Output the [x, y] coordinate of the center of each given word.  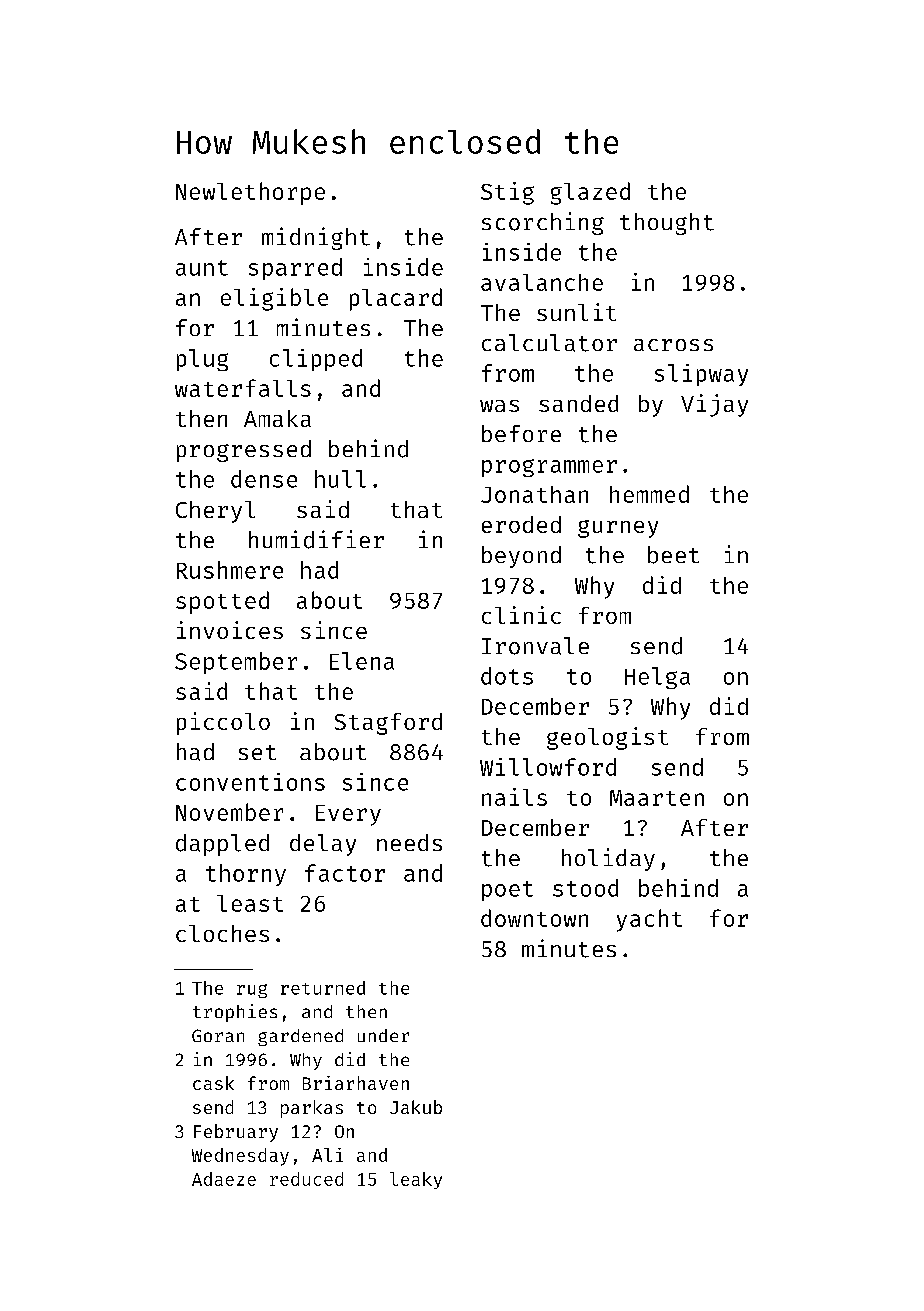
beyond [521, 557]
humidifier [316, 539]
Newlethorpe [250, 193]
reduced [306, 1179]
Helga [657, 678]
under [383, 1035]
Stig [507, 193]
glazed [590, 193]
